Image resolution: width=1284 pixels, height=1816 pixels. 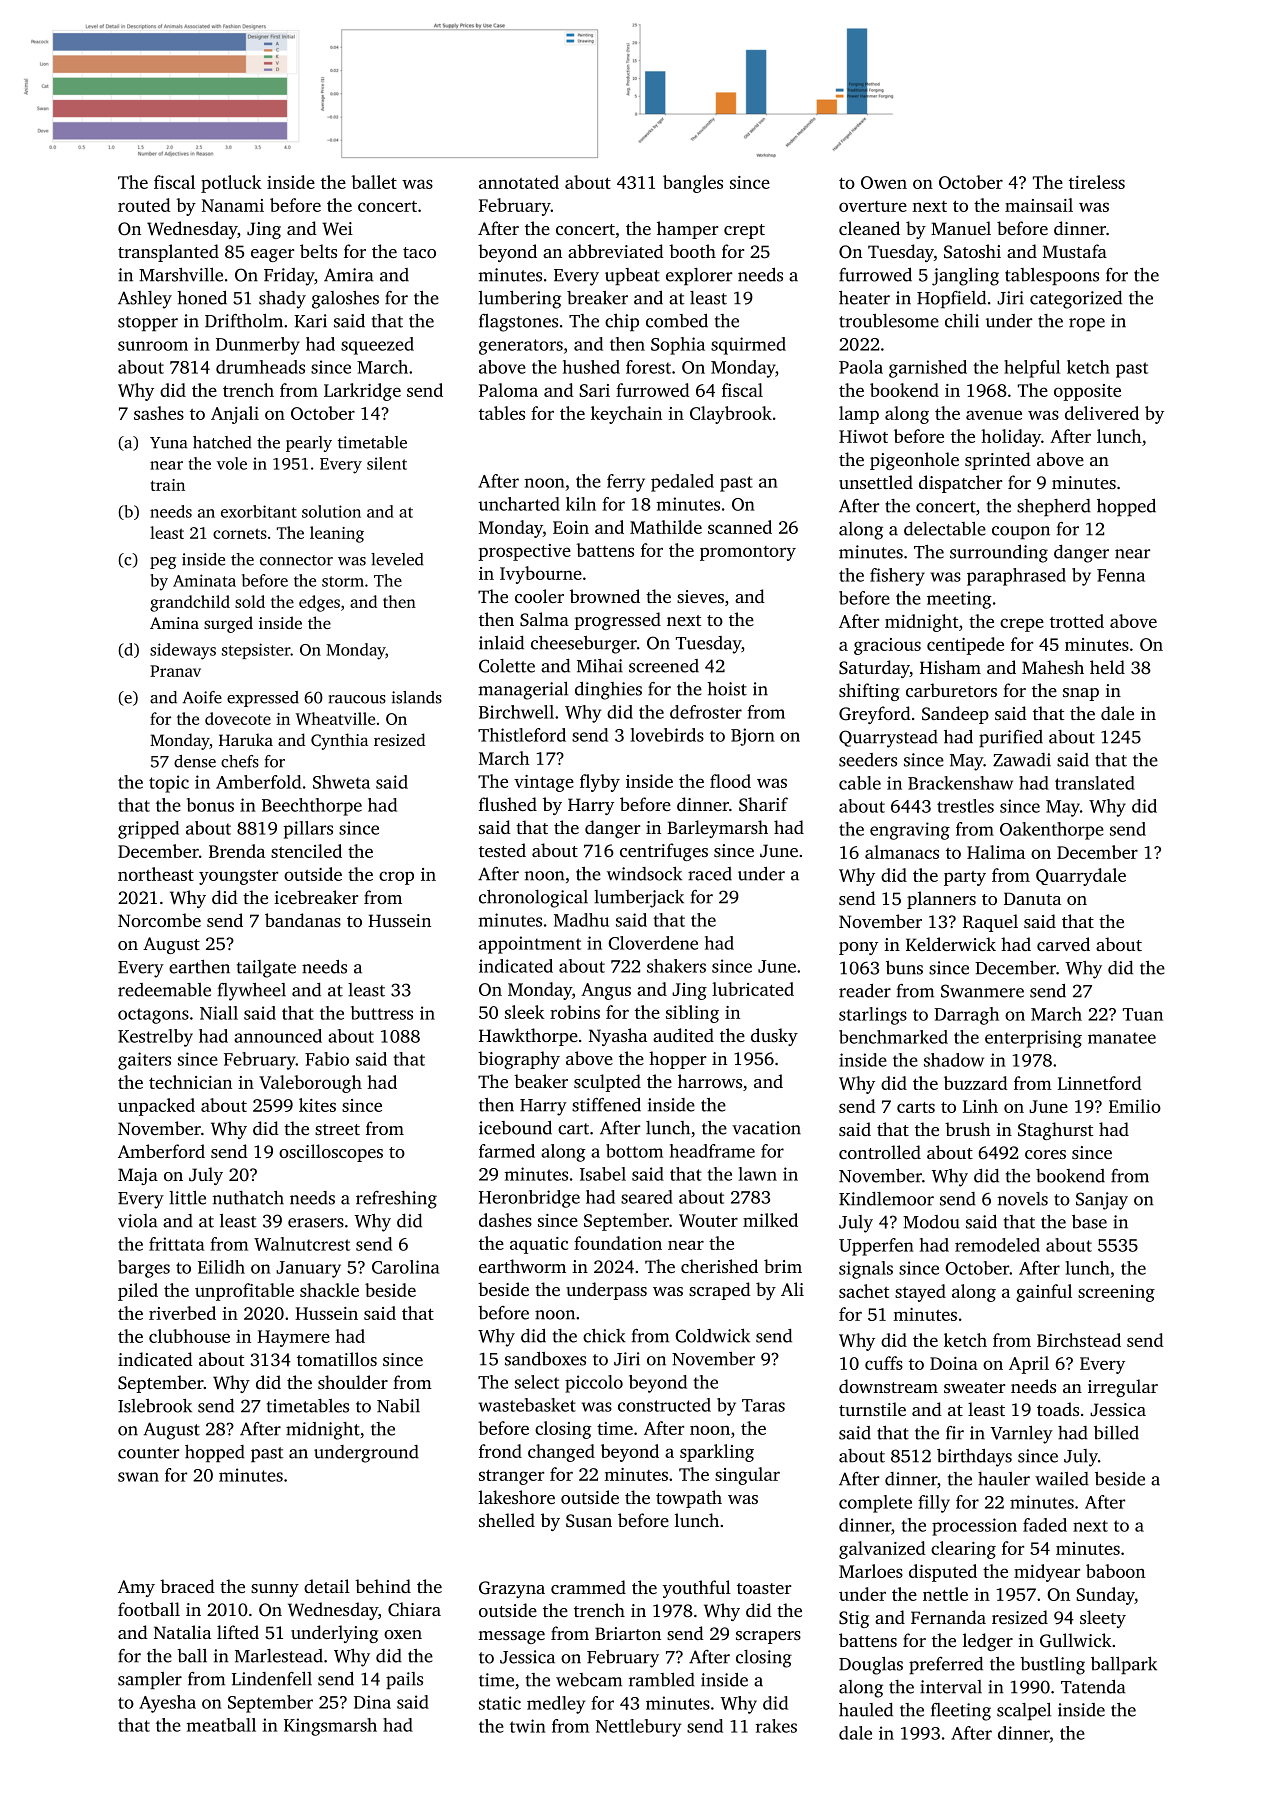 What do you see at coordinates (689, 1499) in the screenshot?
I see `towpath` at bounding box center [689, 1499].
